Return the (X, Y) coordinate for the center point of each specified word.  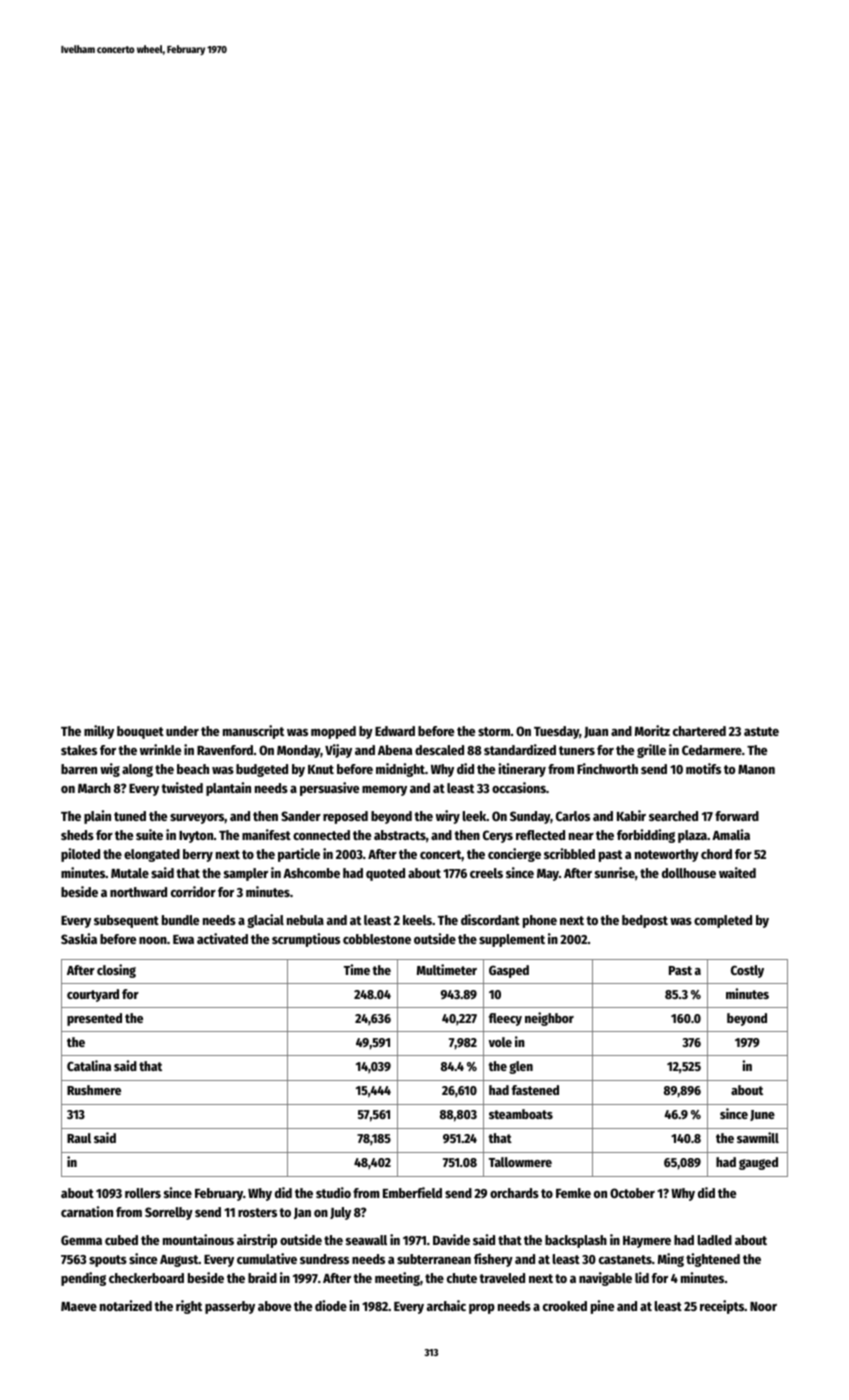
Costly (747, 971)
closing (116, 971)
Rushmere (94, 1090)
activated (222, 938)
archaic (446, 1305)
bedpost (645, 921)
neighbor (549, 1019)
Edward (395, 731)
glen (521, 1067)
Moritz (652, 730)
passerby (230, 1307)
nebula (305, 920)
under (182, 731)
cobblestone (377, 939)
